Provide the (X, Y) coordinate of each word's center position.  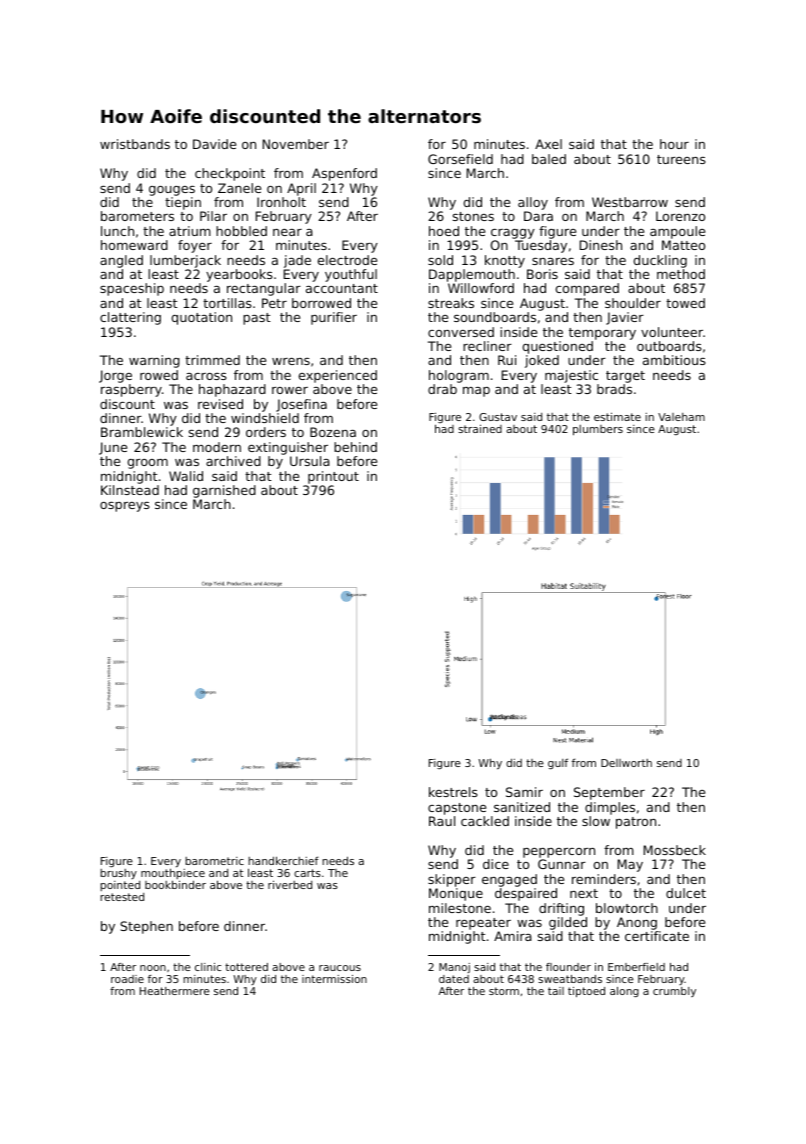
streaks (451, 303)
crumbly (674, 992)
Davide (214, 144)
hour (674, 144)
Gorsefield (460, 159)
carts (307, 873)
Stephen (146, 927)
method (681, 274)
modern (217, 447)
